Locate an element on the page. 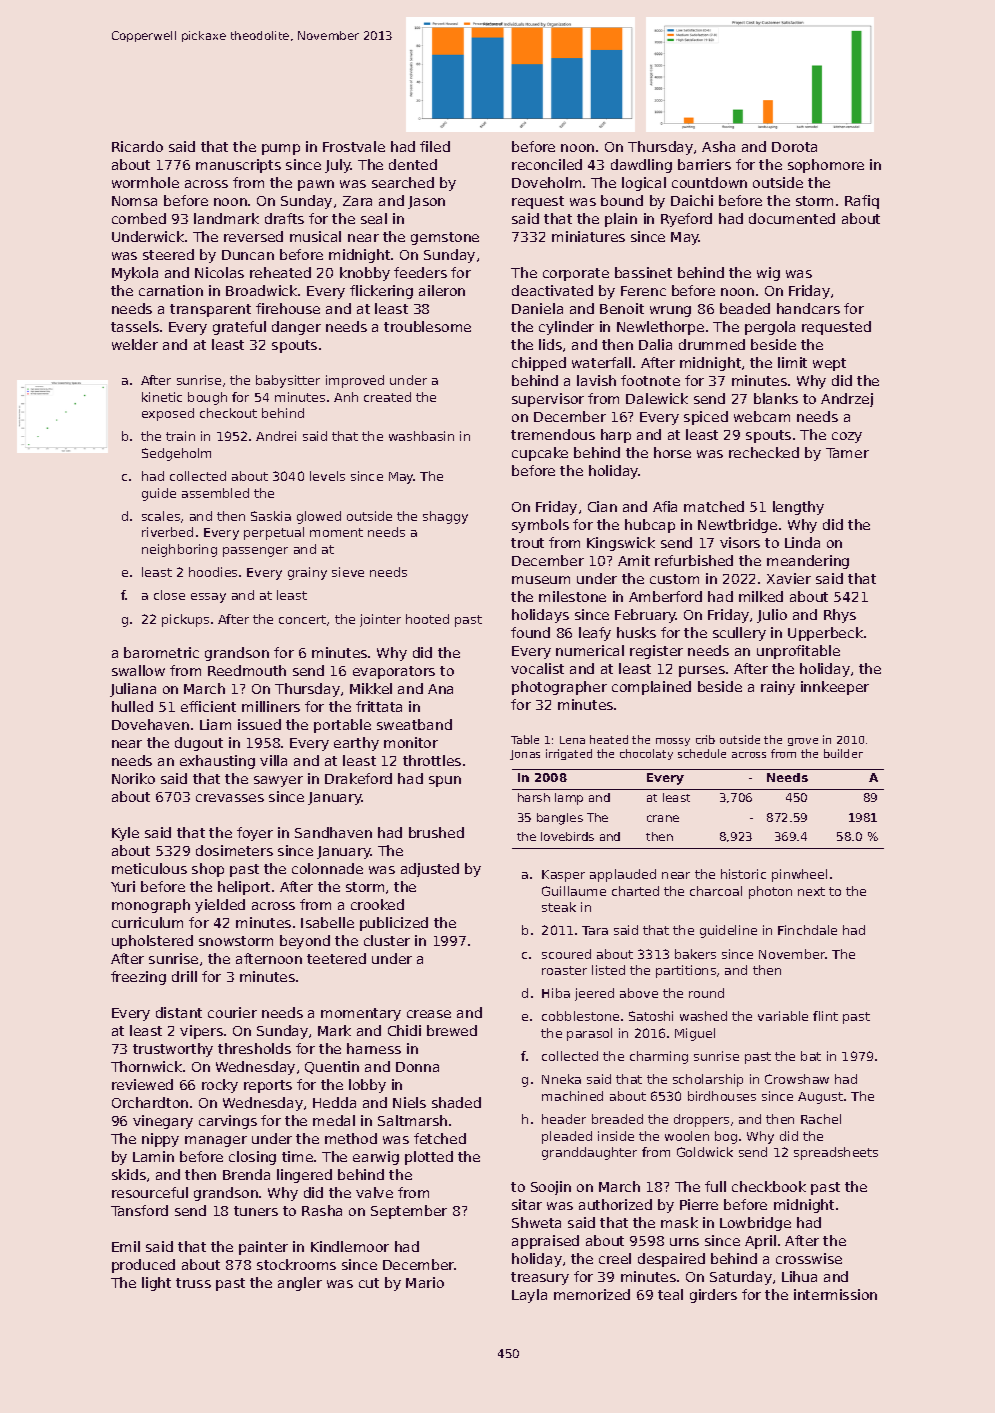  Doveholm is located at coordinates (546, 182).
